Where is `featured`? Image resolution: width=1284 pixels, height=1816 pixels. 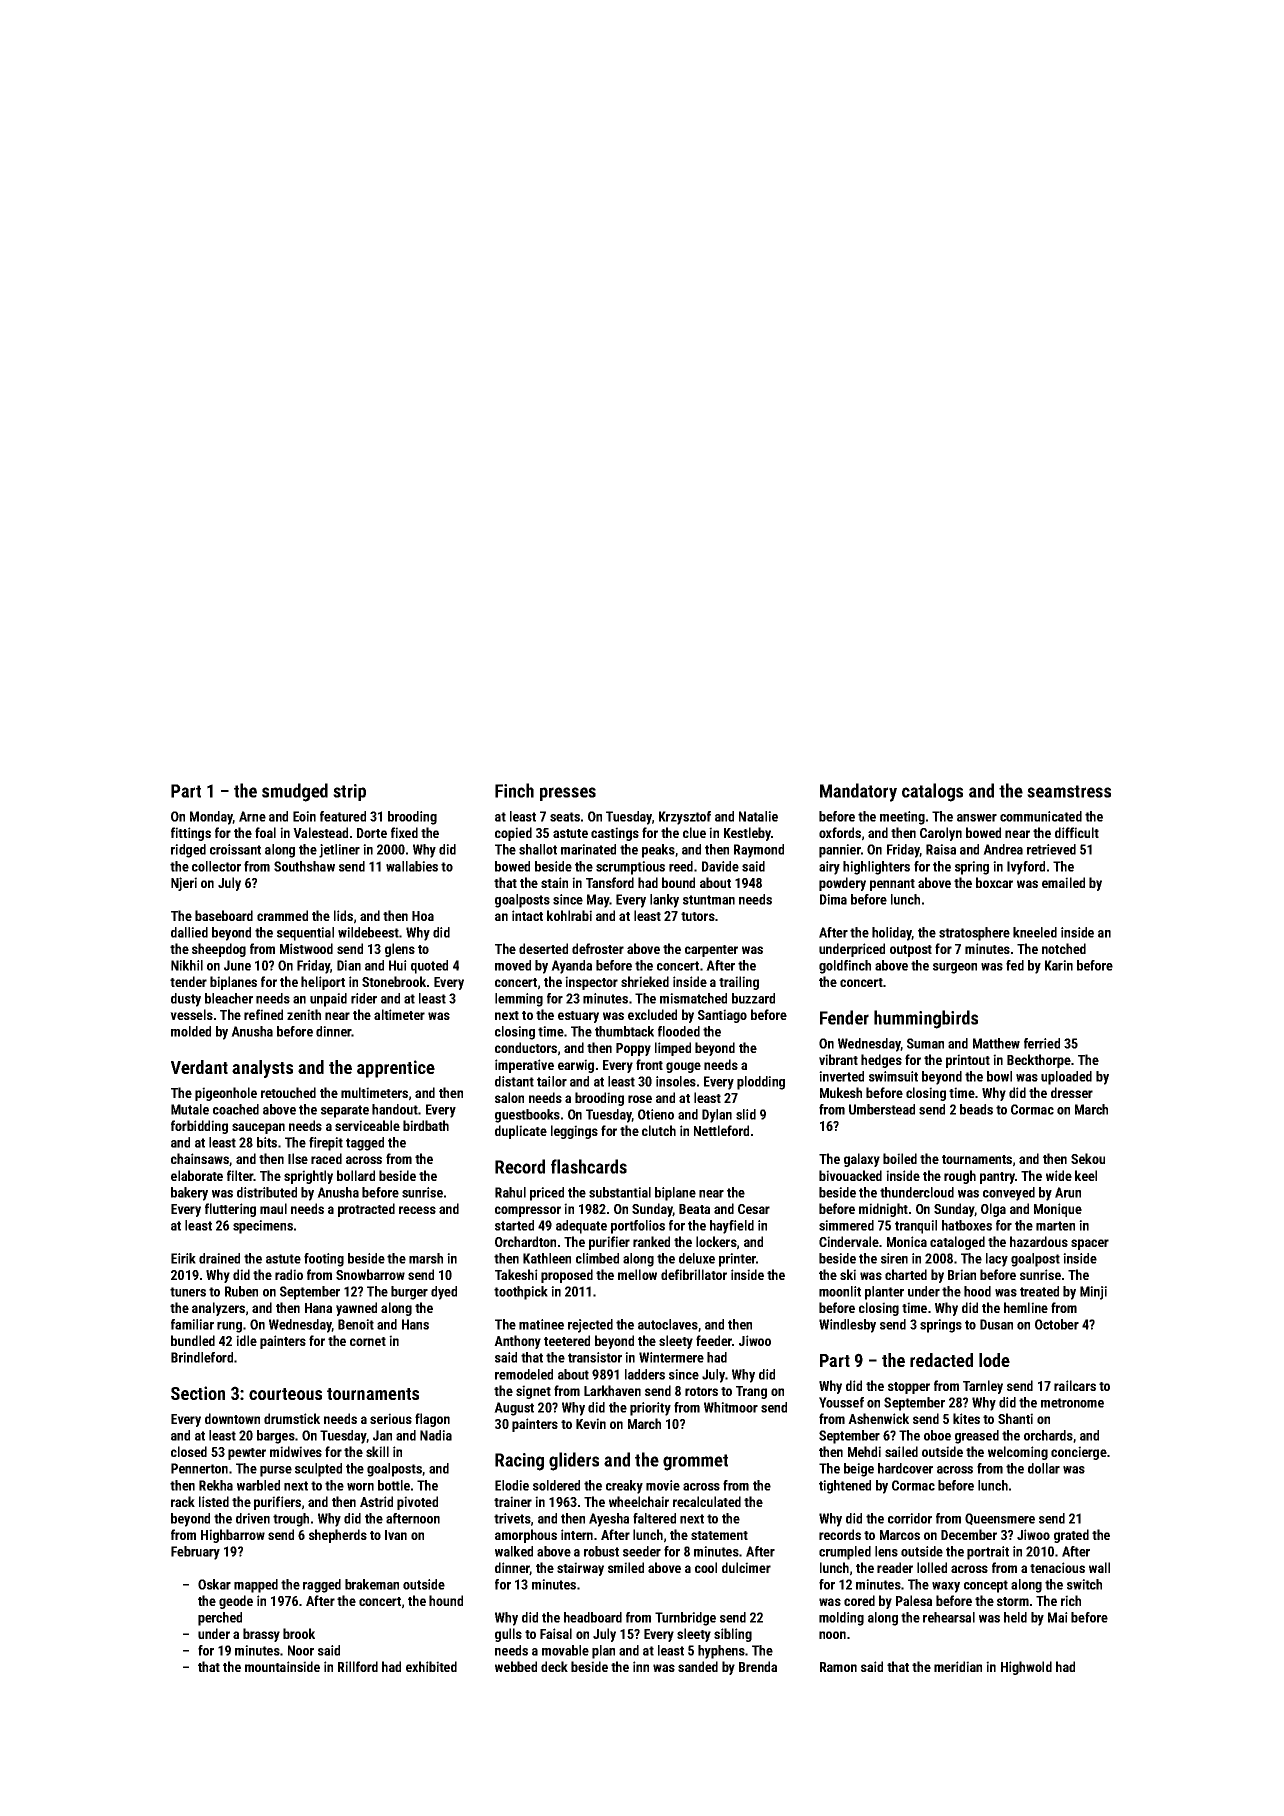 featured is located at coordinates (343, 816).
